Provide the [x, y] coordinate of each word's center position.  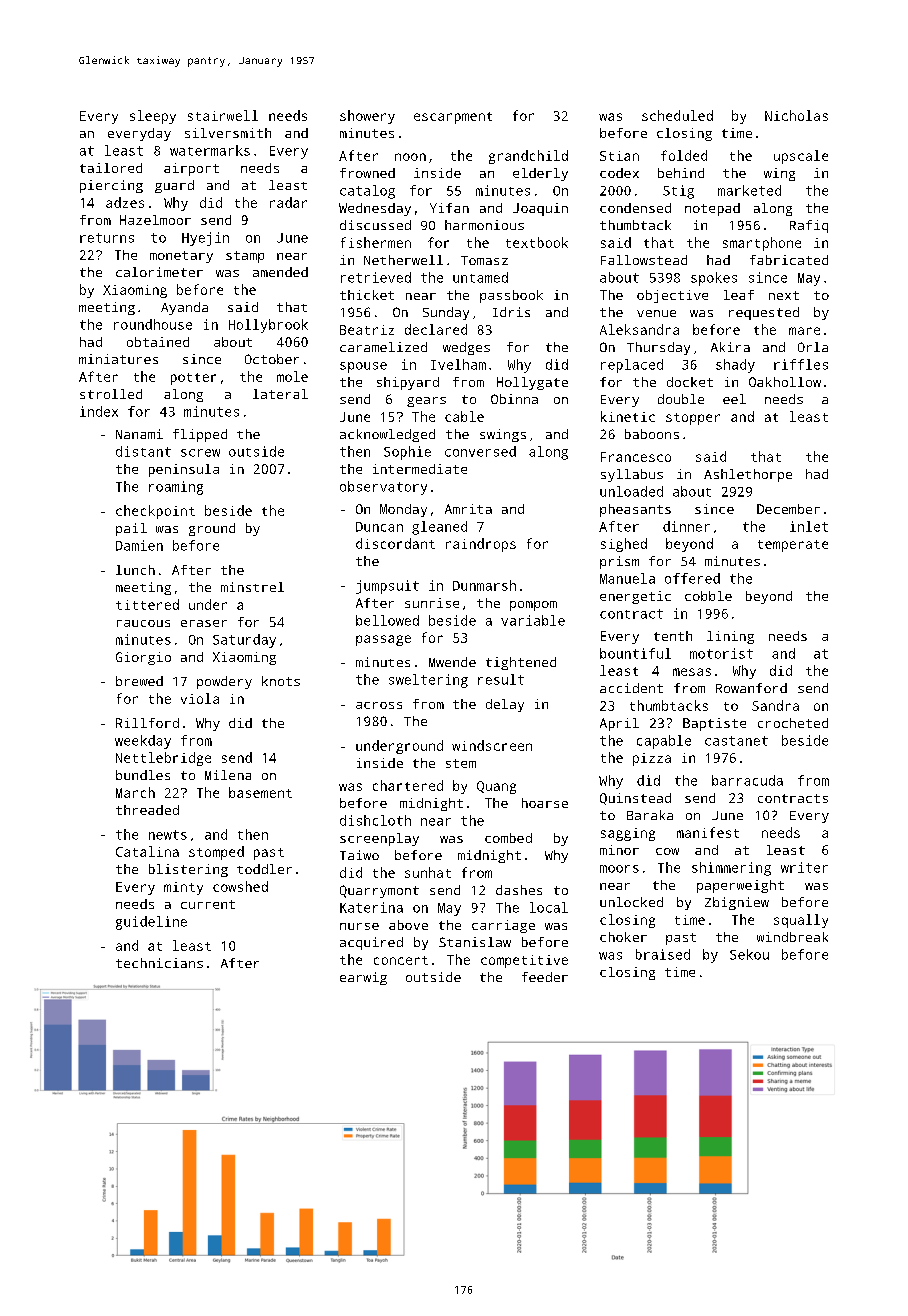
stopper [693, 419]
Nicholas [796, 115]
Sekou [749, 954]
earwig [363, 978]
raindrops [481, 545]
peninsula [184, 470]
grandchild [528, 157]
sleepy [153, 117]
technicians [159, 963]
